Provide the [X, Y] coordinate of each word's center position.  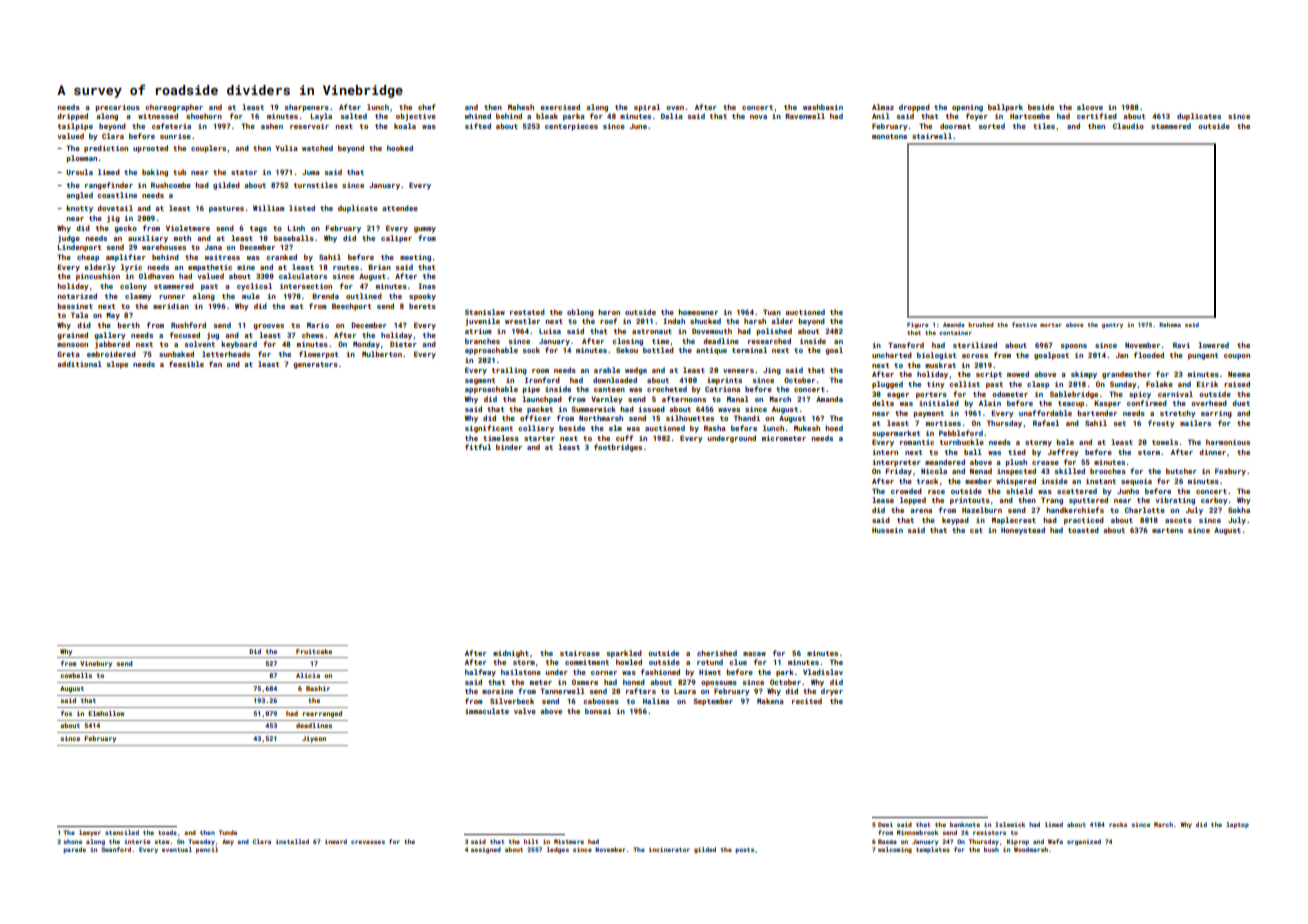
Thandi [747, 418]
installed [292, 841]
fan [215, 364]
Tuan [772, 312]
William [268, 208]
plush [1016, 463]
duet [1241, 403]
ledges [558, 850]
